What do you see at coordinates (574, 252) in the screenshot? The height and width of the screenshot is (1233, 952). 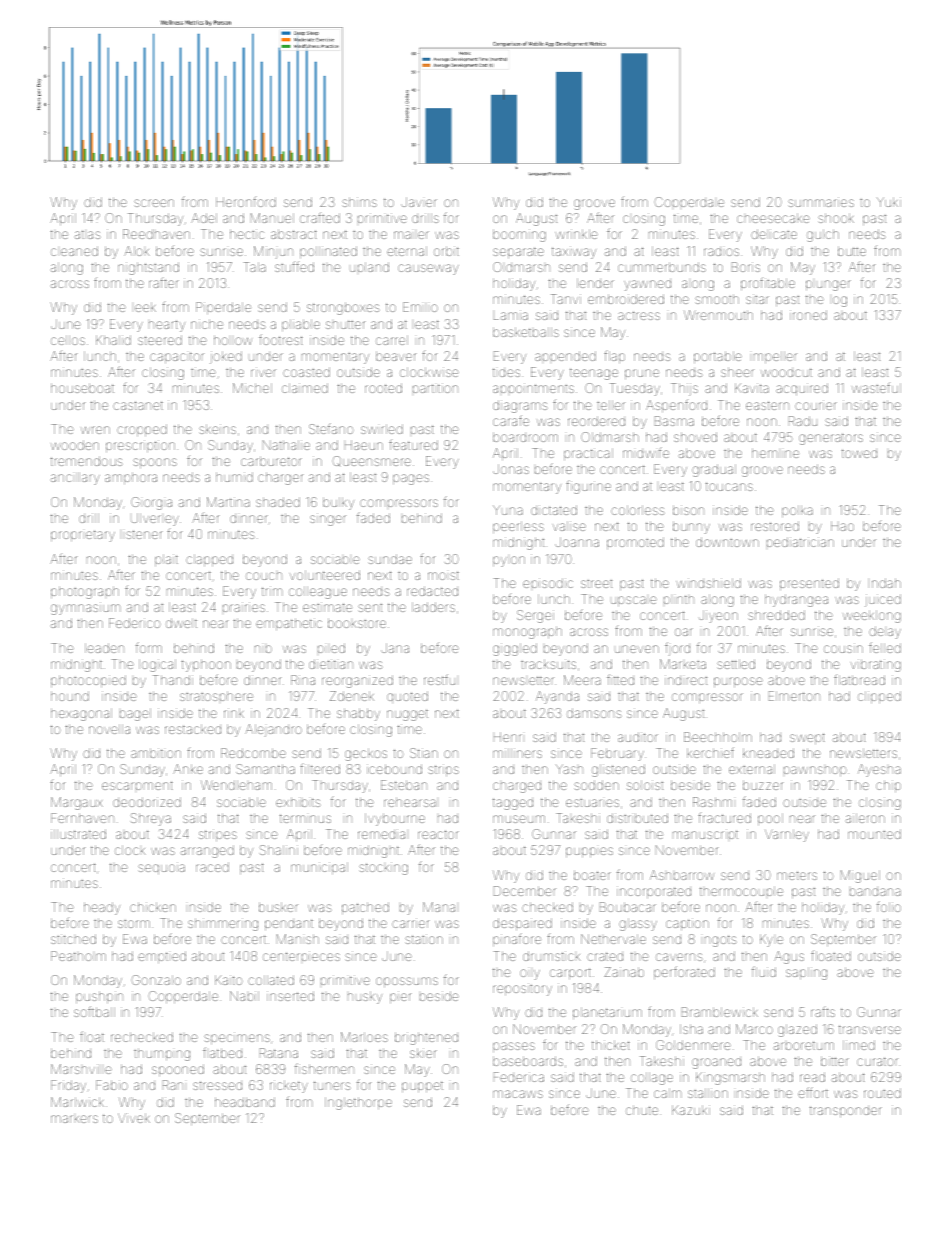 I see `taxiway` at bounding box center [574, 252].
